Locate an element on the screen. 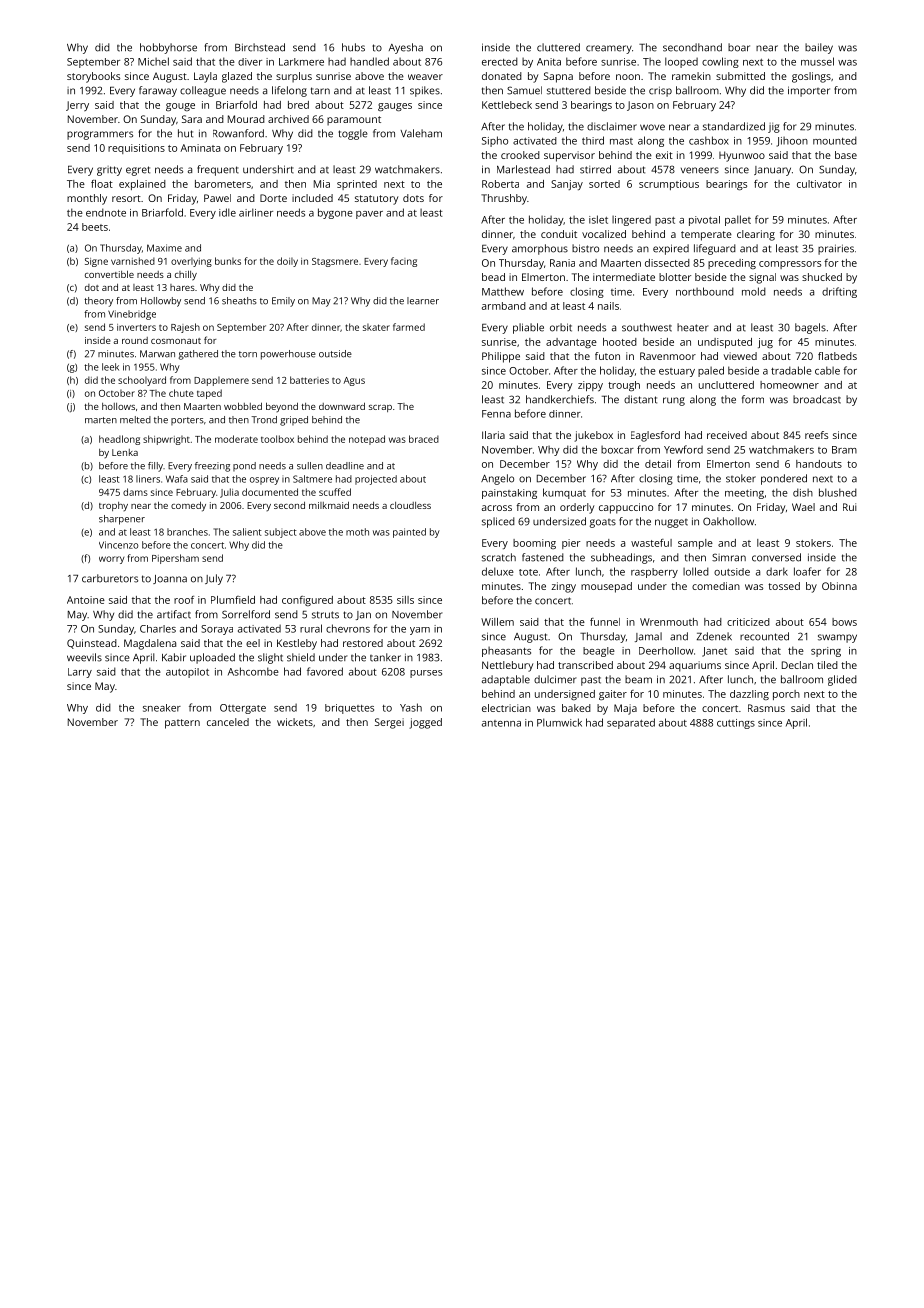  Michel is located at coordinates (153, 61).
